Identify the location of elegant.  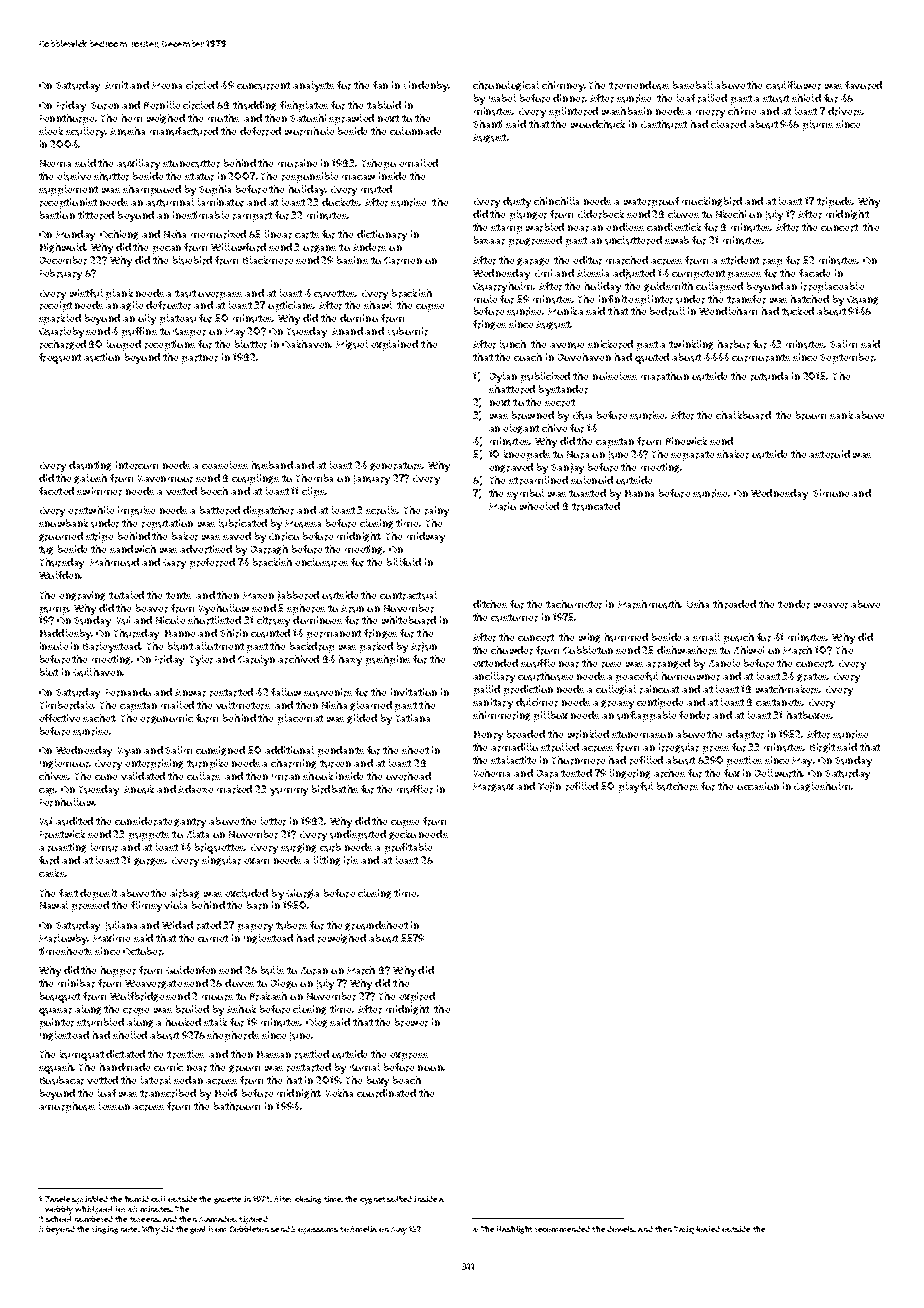
(521, 429).
